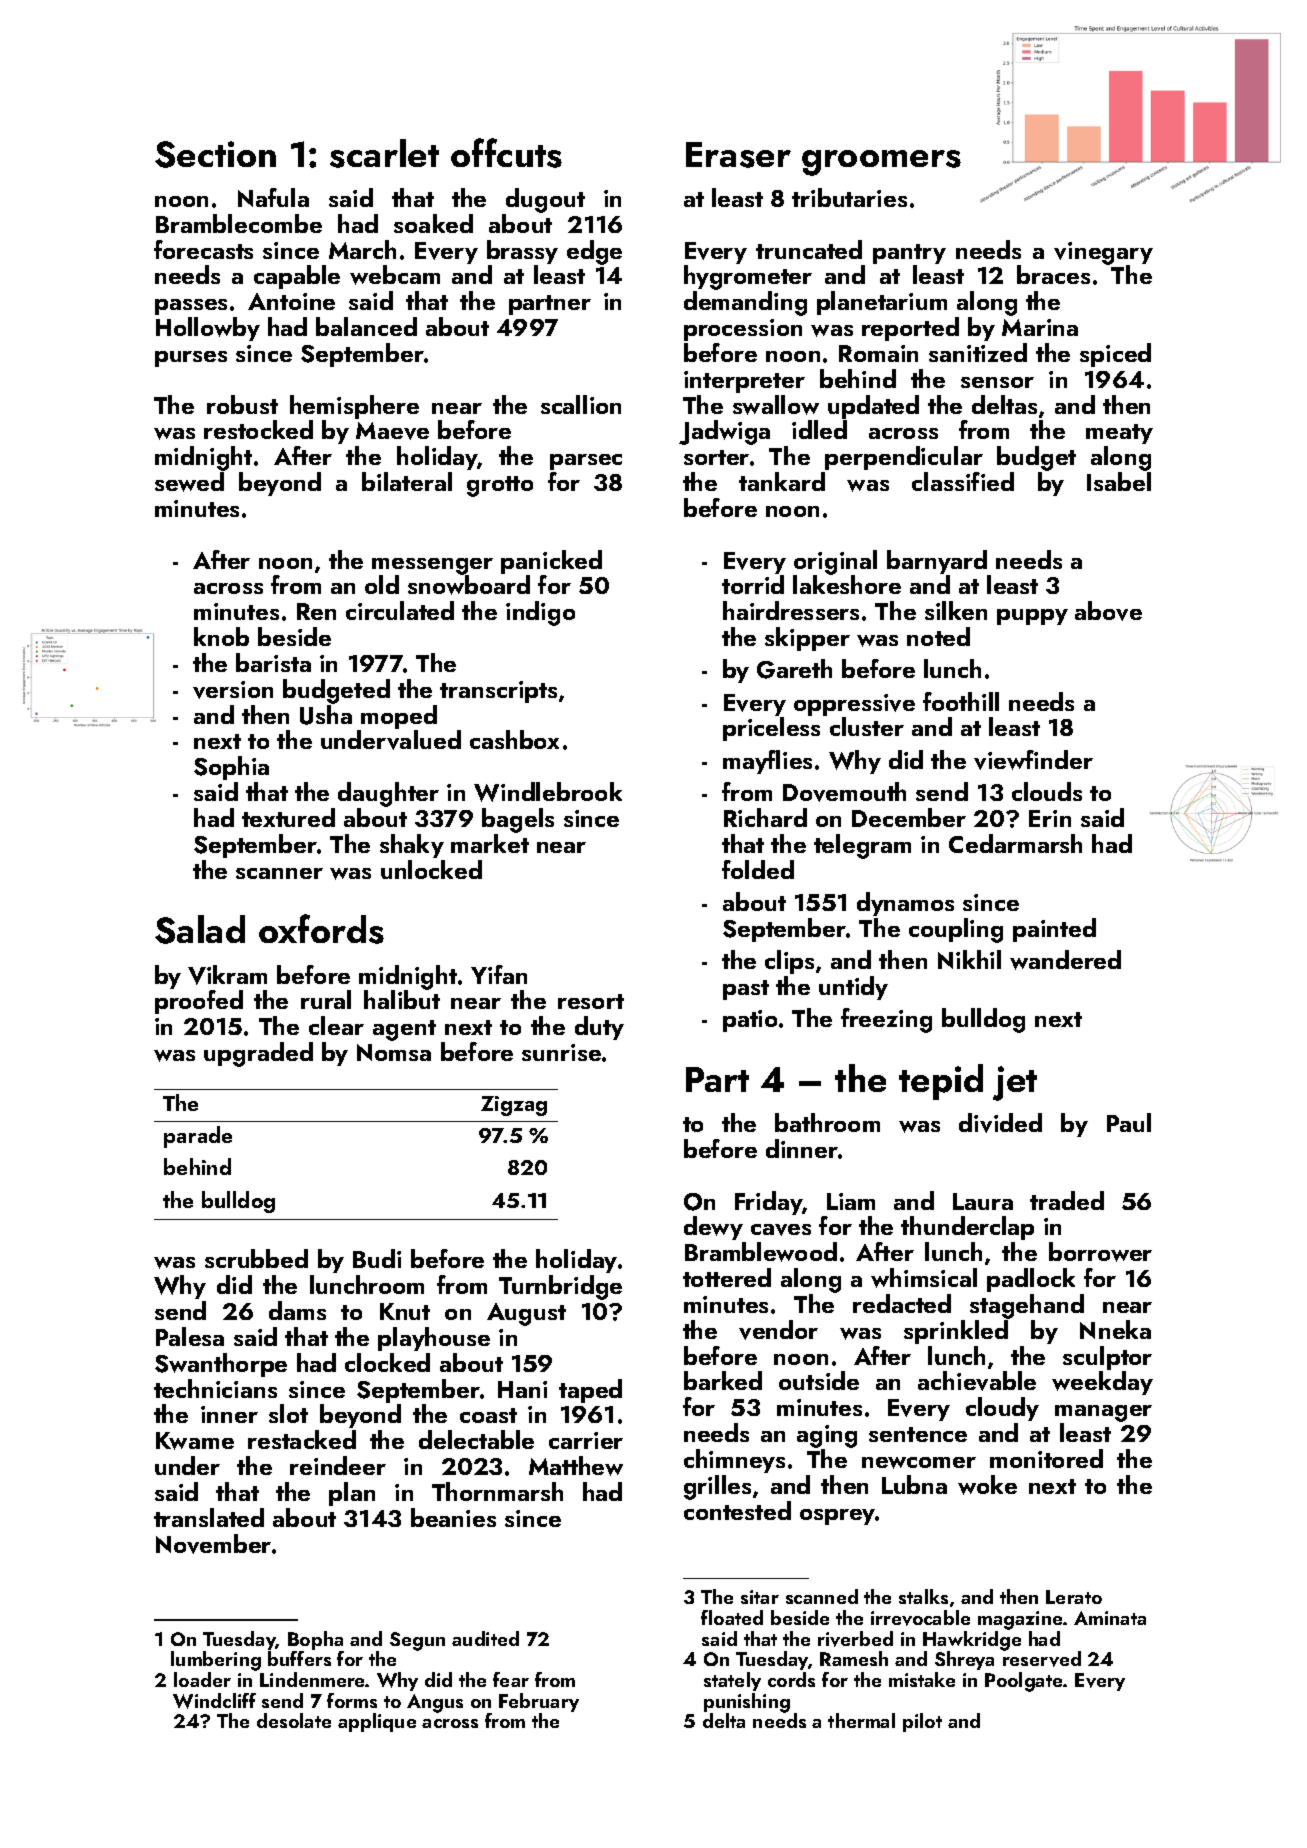  What do you see at coordinates (209, 1517) in the screenshot?
I see `translated` at bounding box center [209, 1517].
